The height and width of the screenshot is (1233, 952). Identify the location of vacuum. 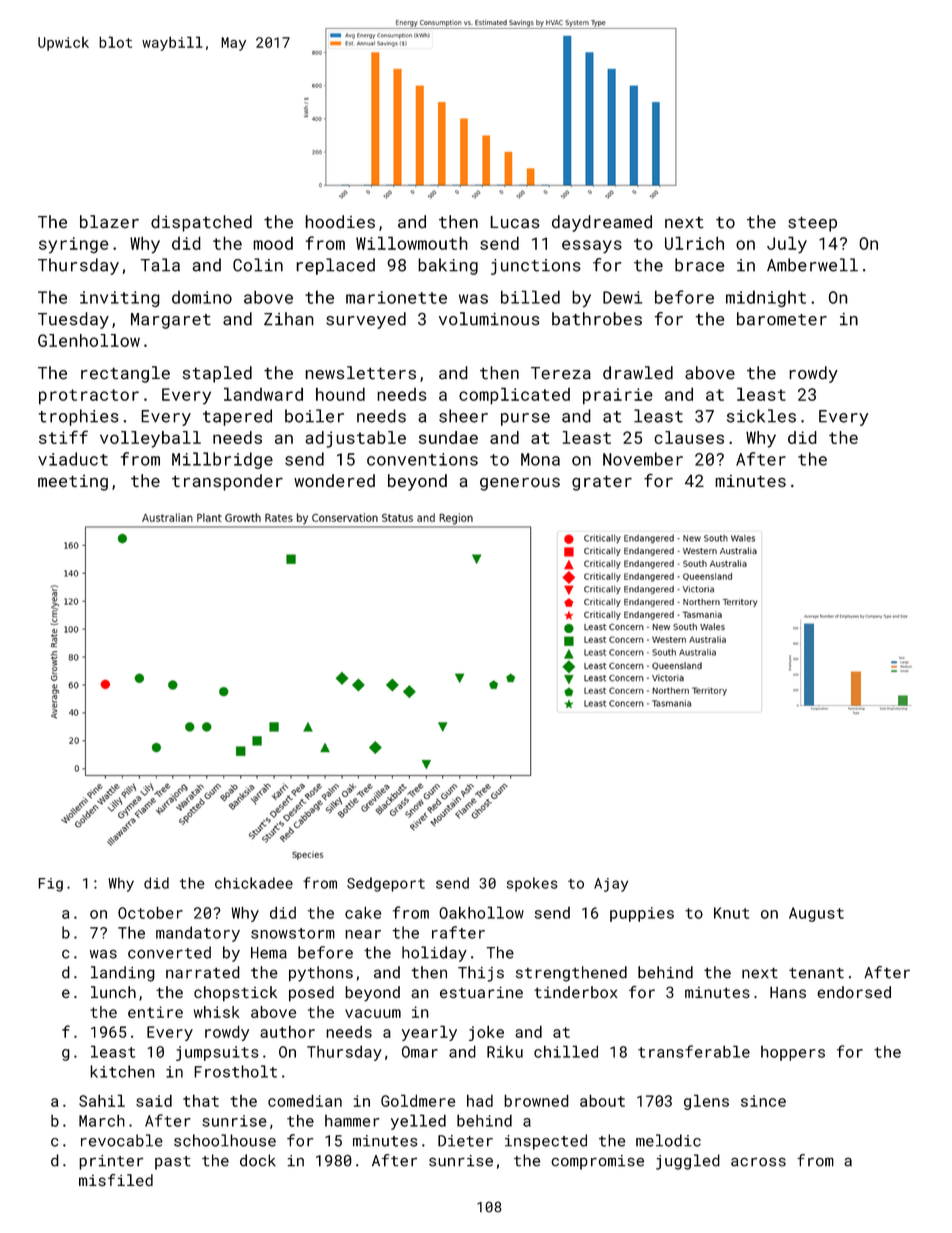
(373, 1013).
